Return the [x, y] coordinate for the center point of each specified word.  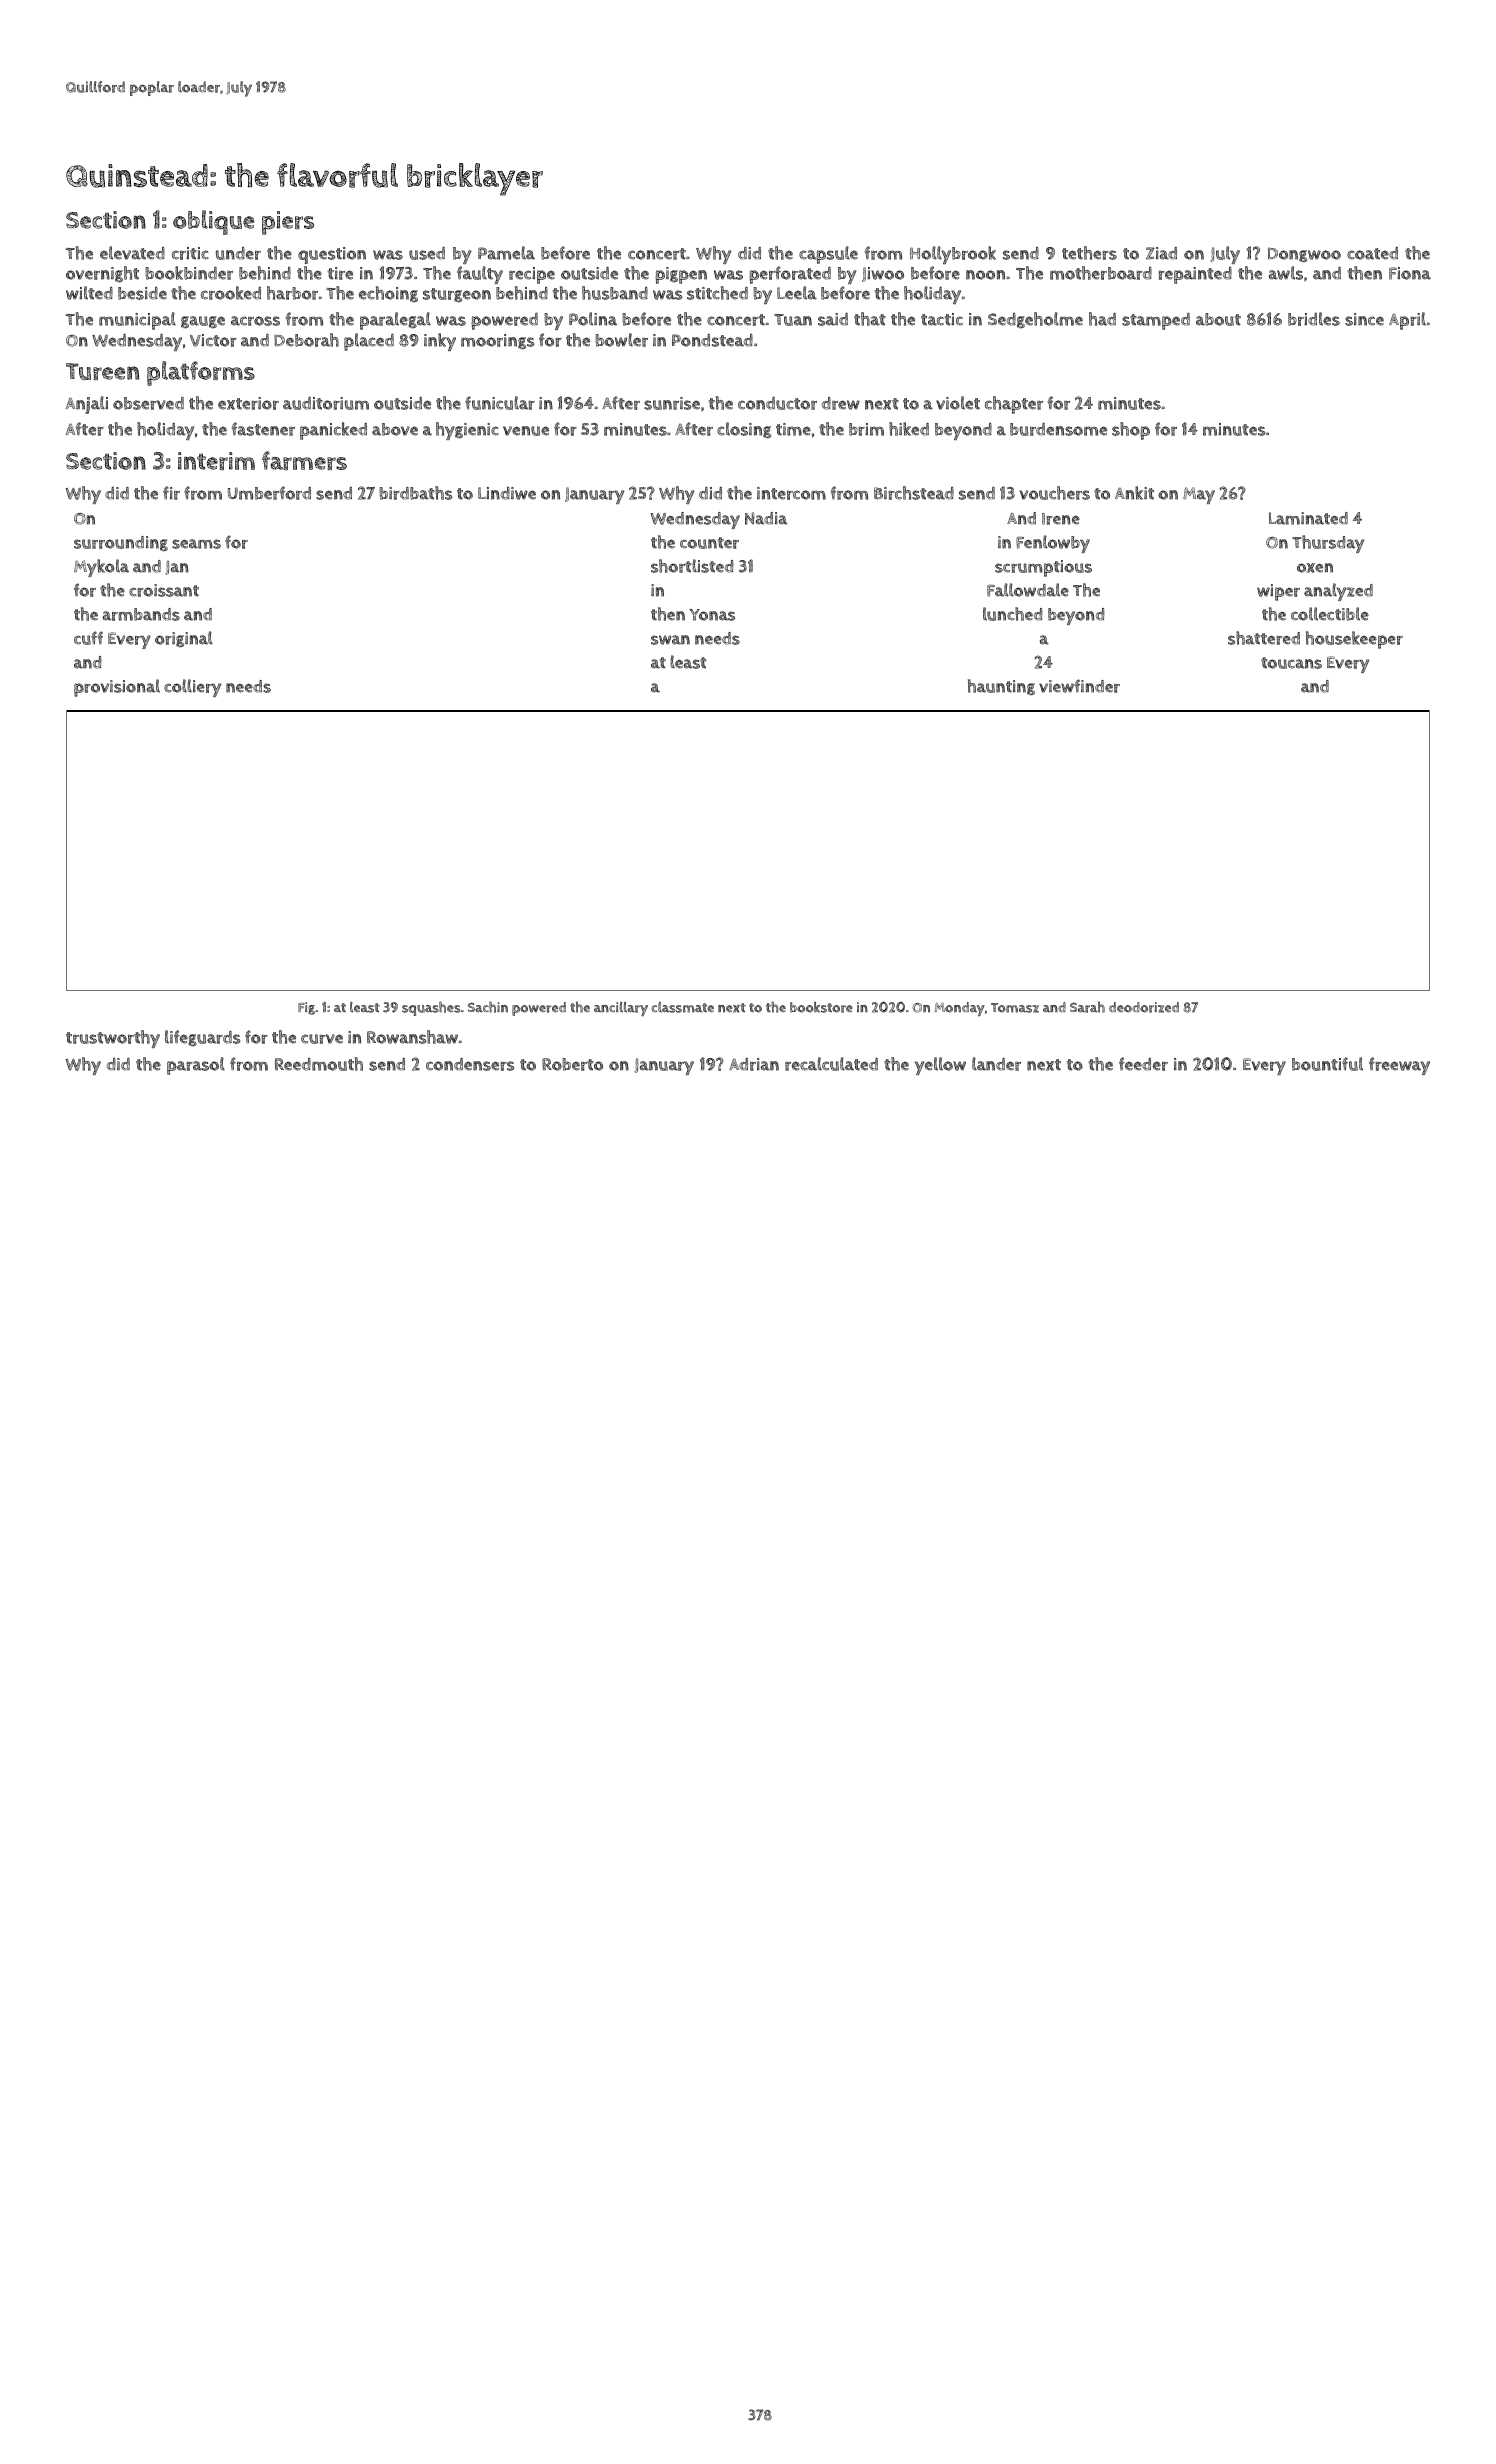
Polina [593, 319]
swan [670, 640]
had [1102, 319]
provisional [117, 688]
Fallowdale [1028, 590]
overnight [102, 274]
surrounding [121, 543]
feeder [1143, 1064]
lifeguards [202, 1038]
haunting [1001, 687]
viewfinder [1079, 686]
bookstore [821, 1007]
